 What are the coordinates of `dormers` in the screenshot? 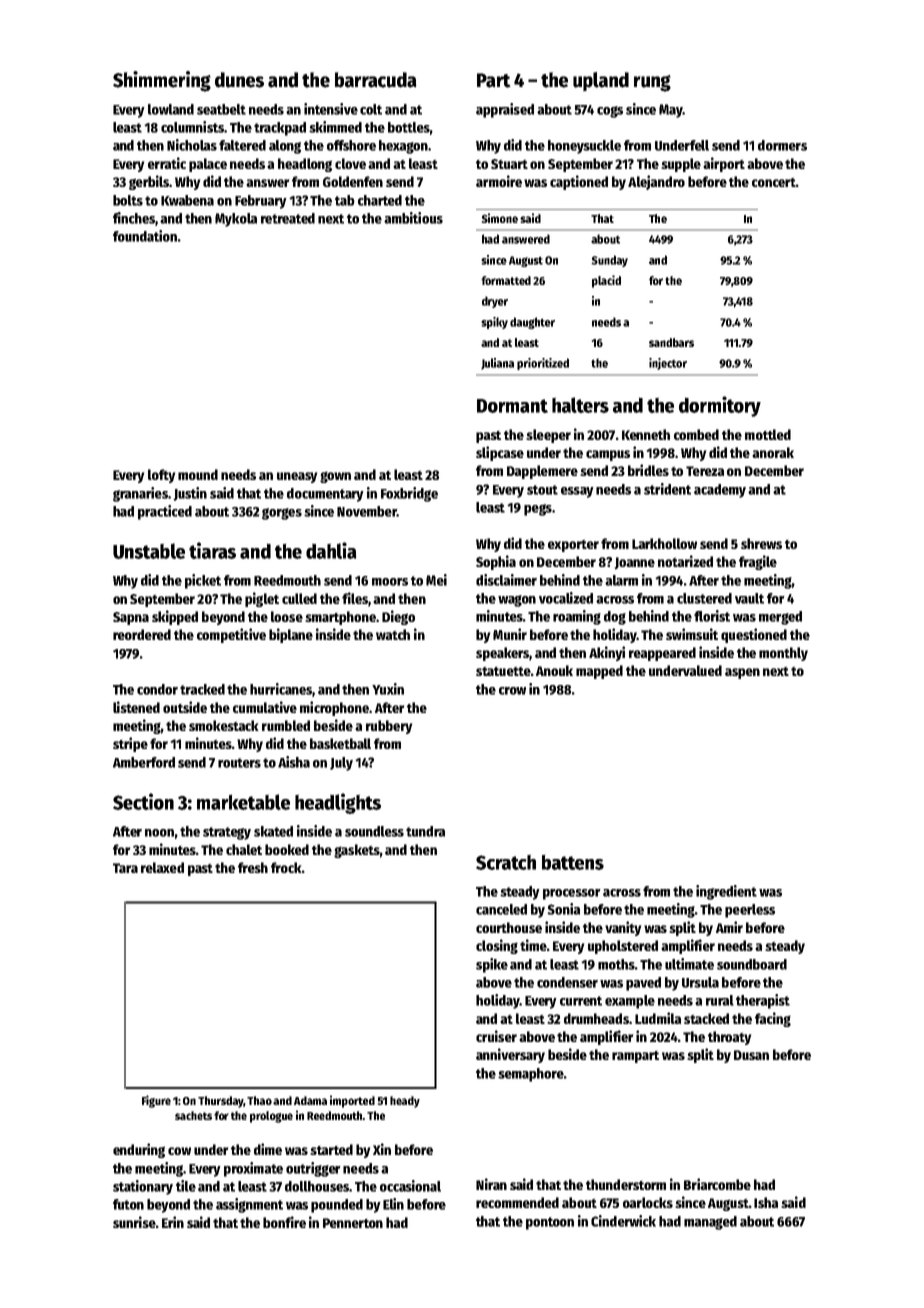 It's located at (782, 145).
